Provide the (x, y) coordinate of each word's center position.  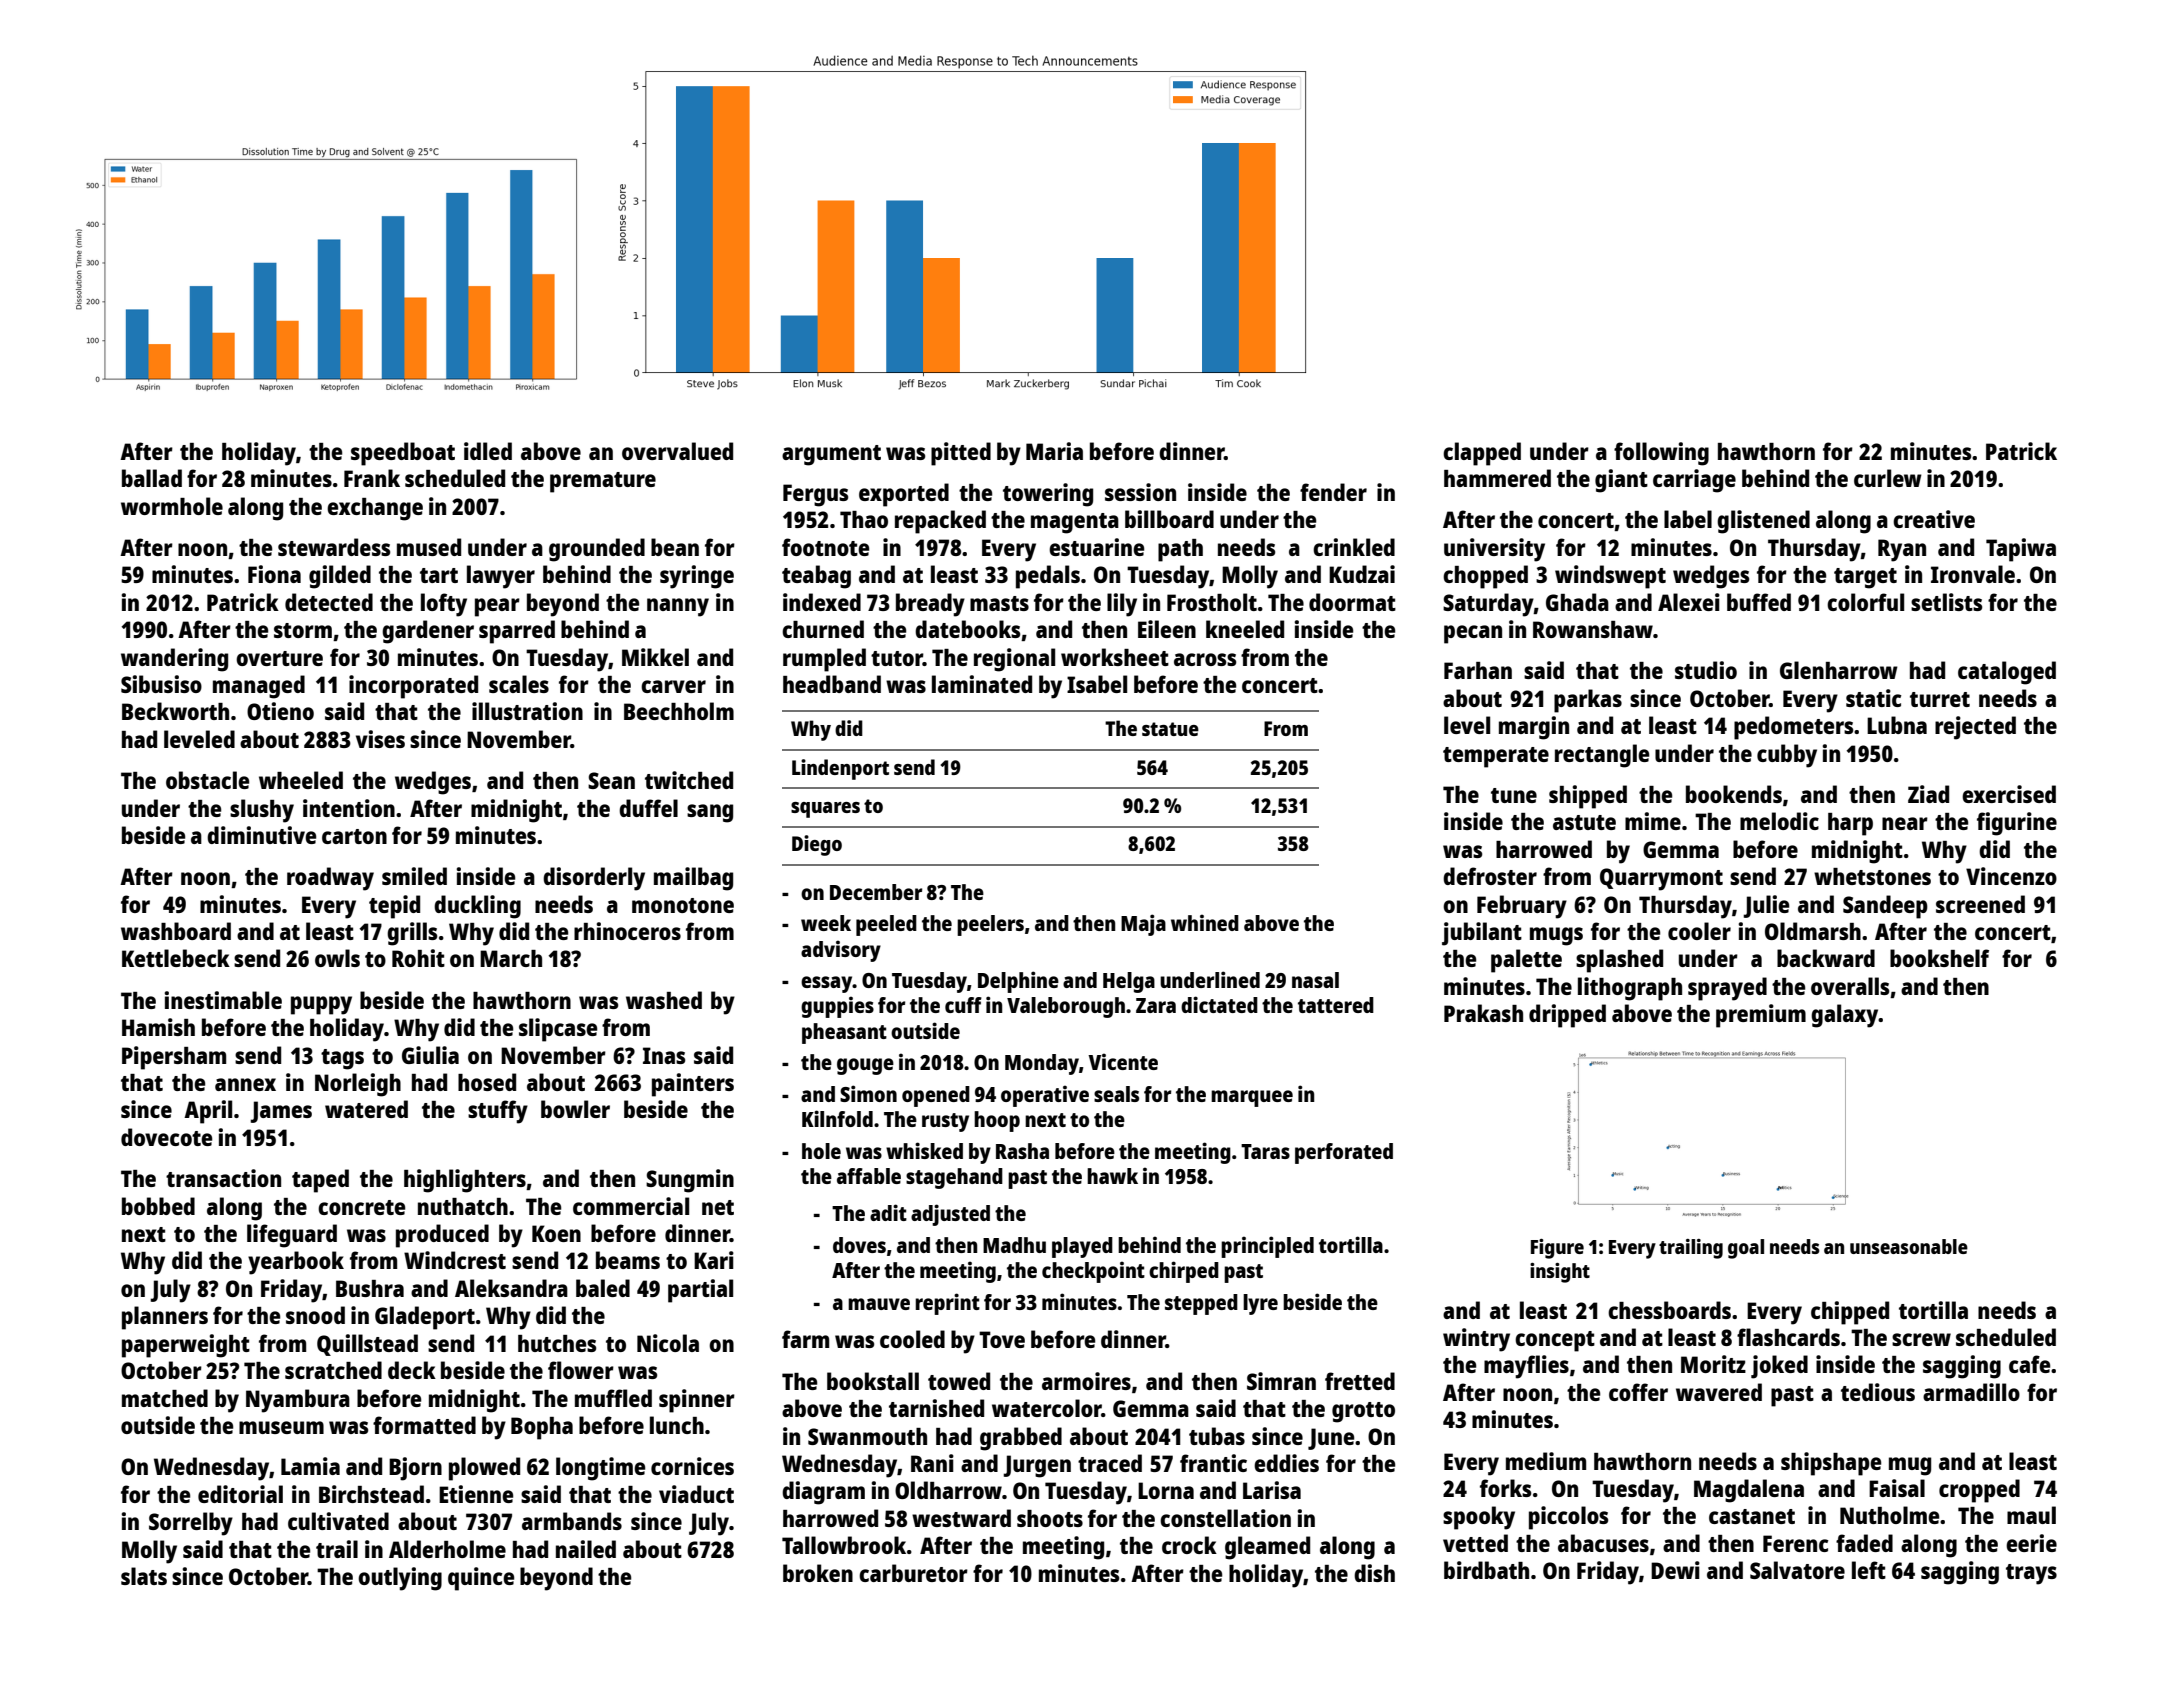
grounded (597, 550)
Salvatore (1797, 1570)
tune (1514, 795)
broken (818, 1573)
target (1865, 578)
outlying (400, 1579)
